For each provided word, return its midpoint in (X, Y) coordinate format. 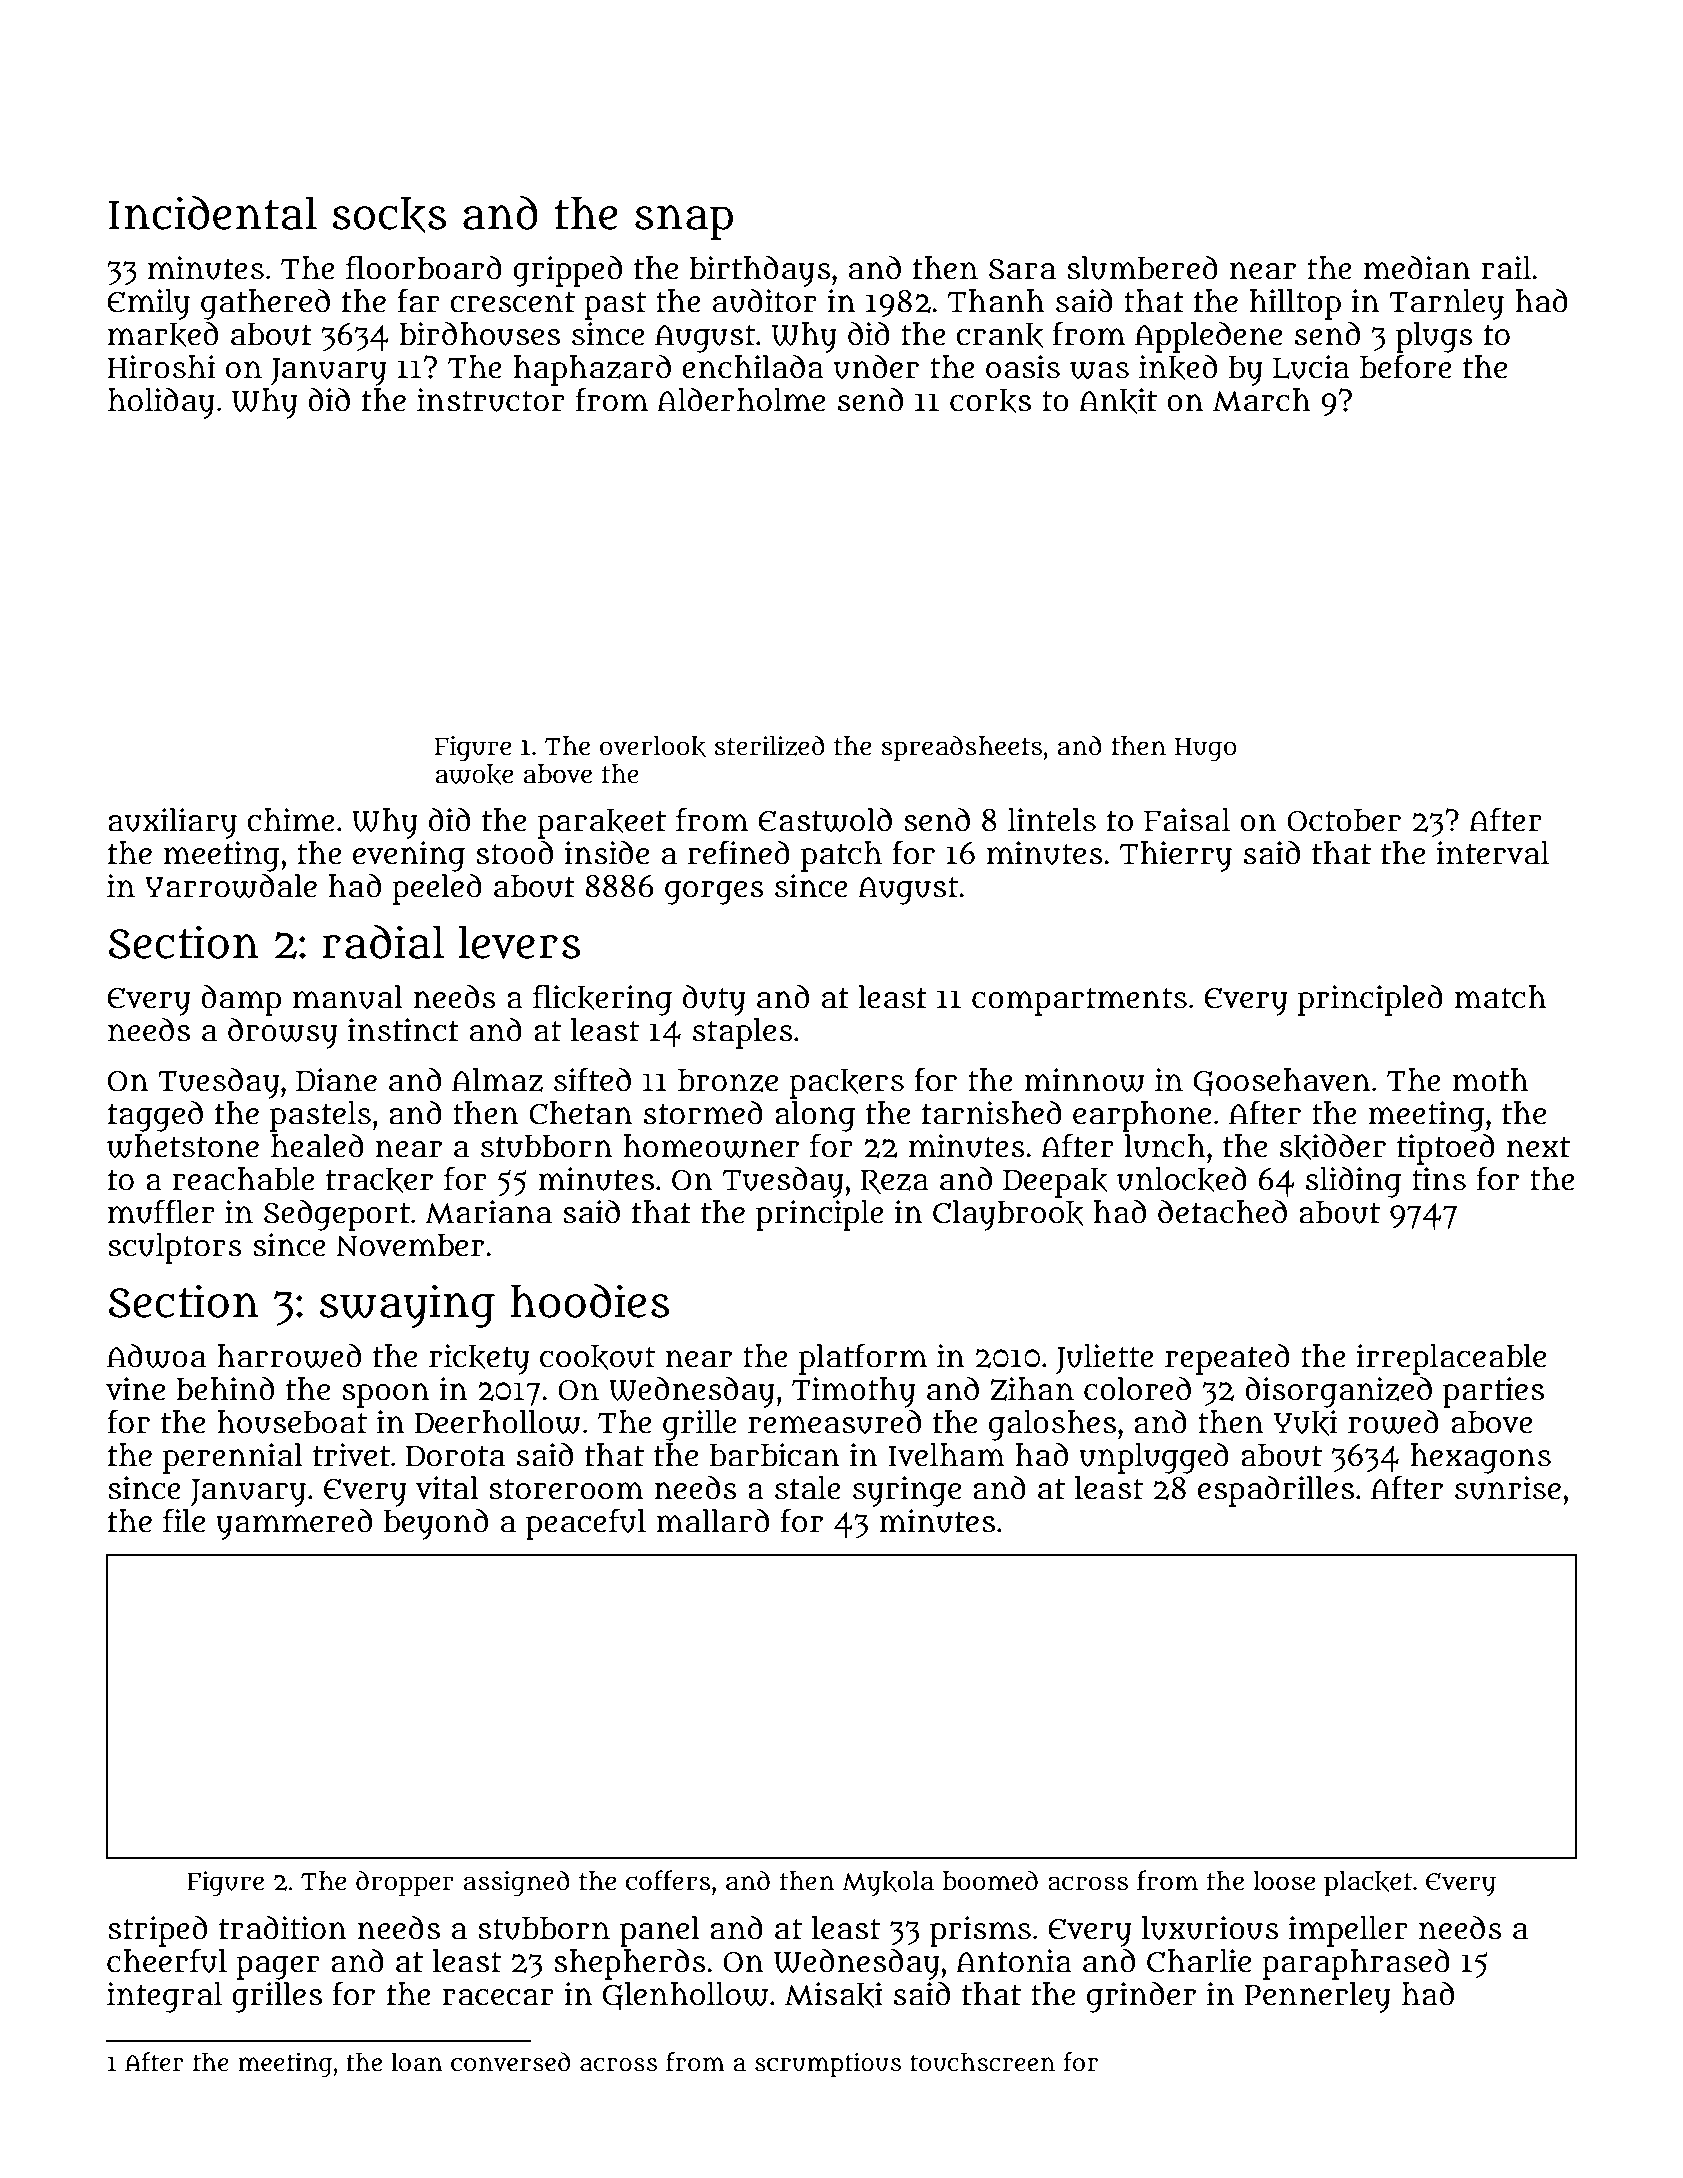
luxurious (1210, 1928)
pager (278, 1968)
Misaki (834, 1995)
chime (291, 820)
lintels (1052, 820)
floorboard (424, 267)
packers (846, 1084)
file (184, 1520)
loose (1284, 1881)
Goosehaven (1281, 1082)
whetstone (183, 1146)
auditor (765, 301)
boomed (990, 1880)
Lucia (1311, 367)
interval (1492, 853)
